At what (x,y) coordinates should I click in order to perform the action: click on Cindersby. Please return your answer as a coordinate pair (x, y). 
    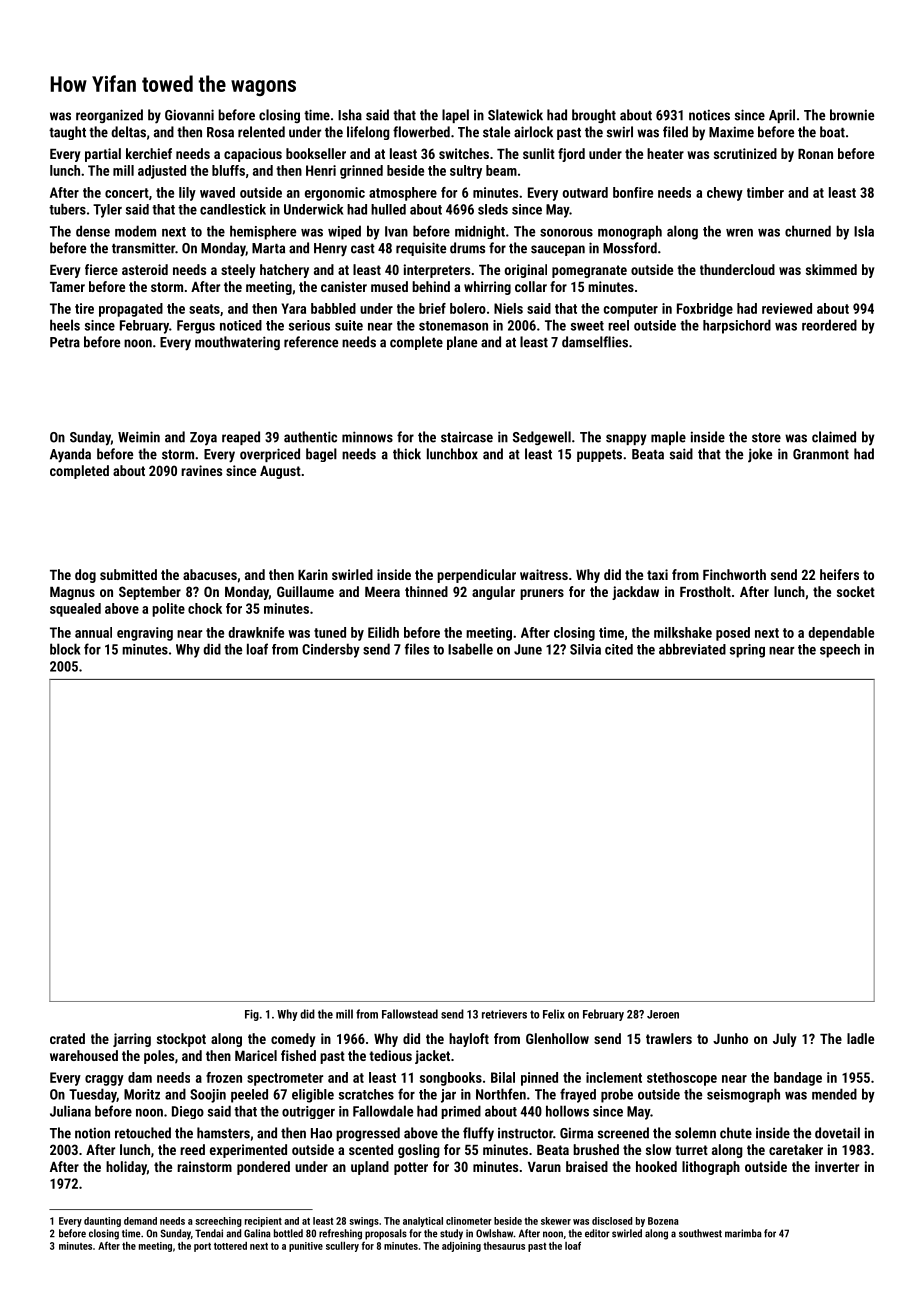
    Looking at the image, I should click on (331, 650).
